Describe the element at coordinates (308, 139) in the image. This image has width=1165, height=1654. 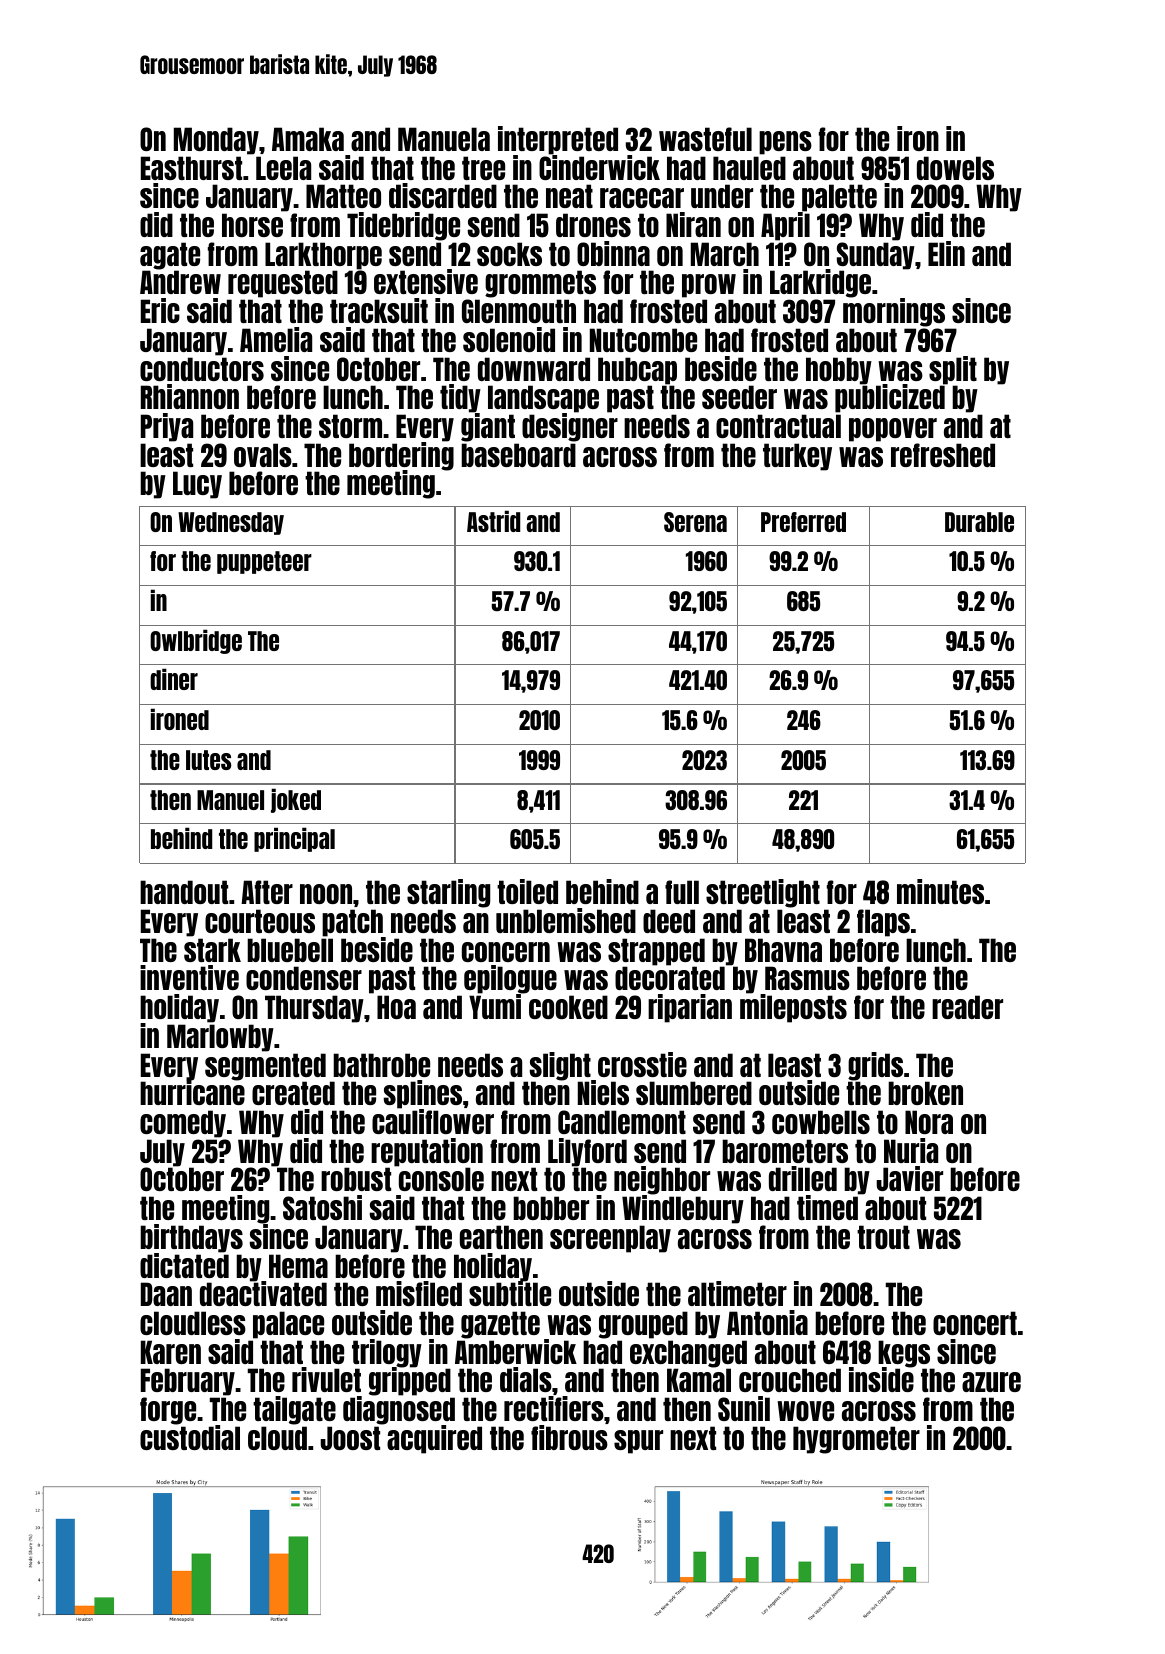
I see `Amaka` at that location.
